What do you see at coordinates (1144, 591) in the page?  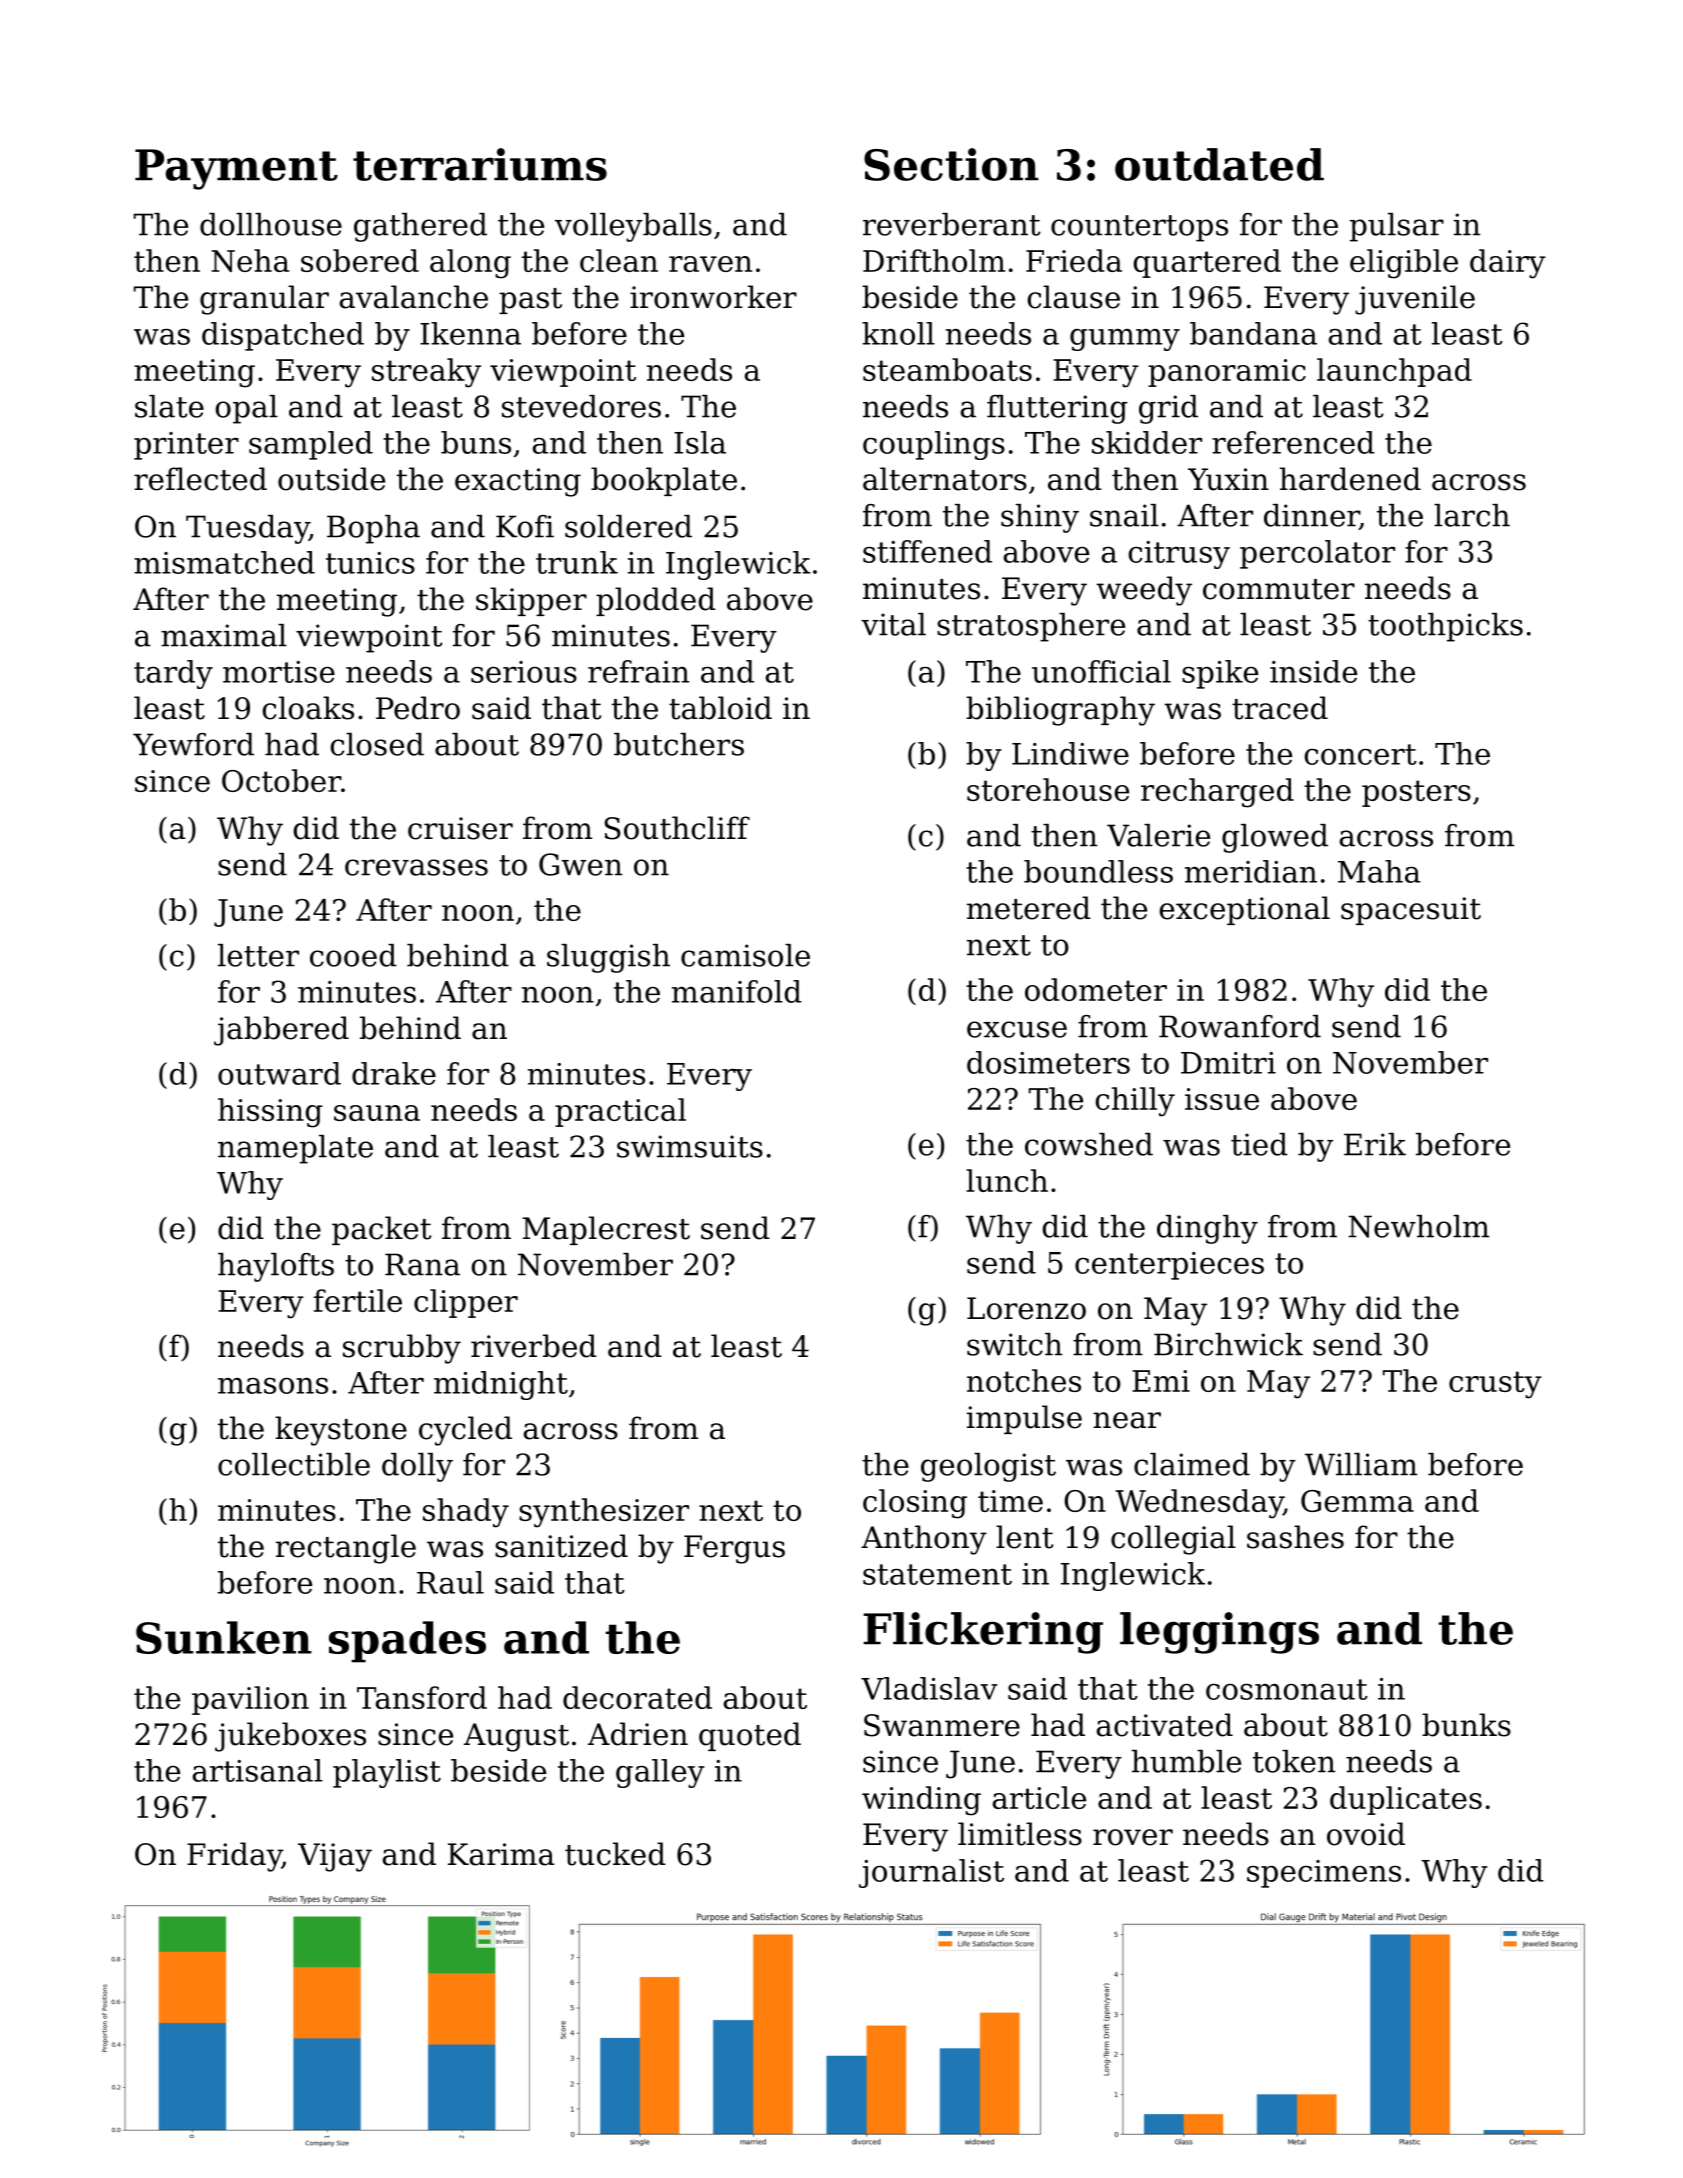 I see `weedy` at bounding box center [1144, 591].
